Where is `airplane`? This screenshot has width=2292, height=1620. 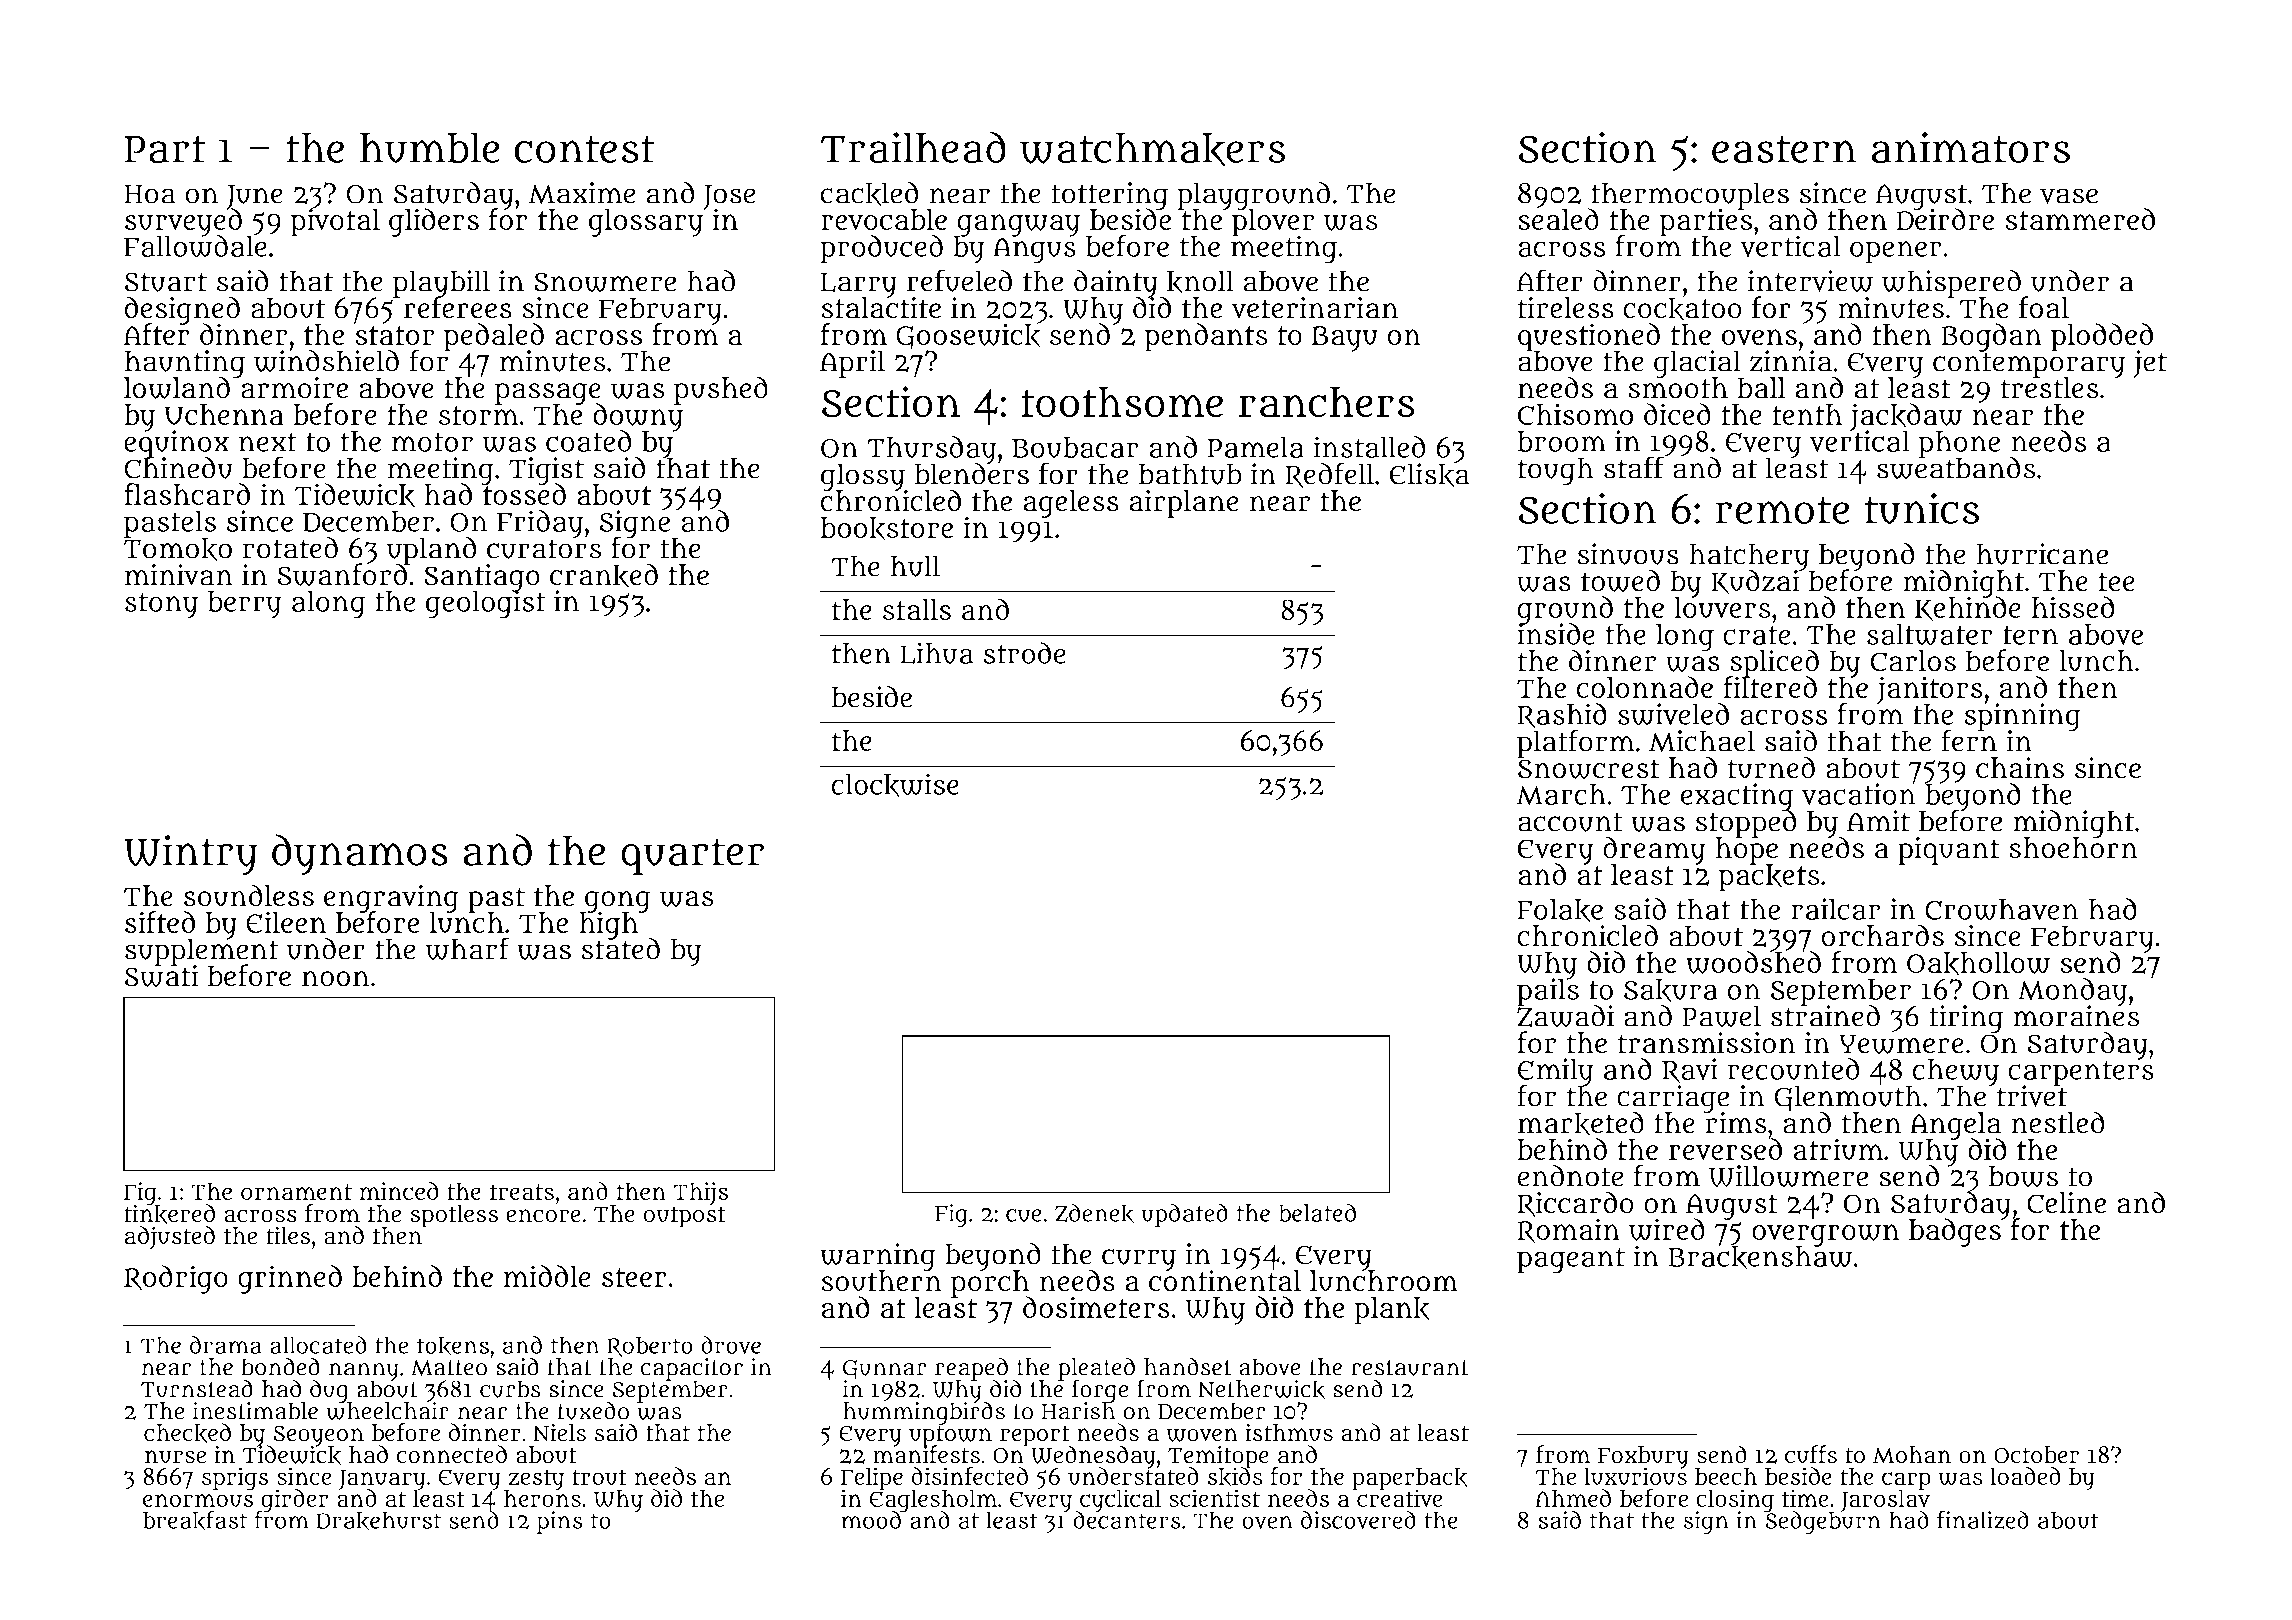 airplane is located at coordinates (1184, 504).
